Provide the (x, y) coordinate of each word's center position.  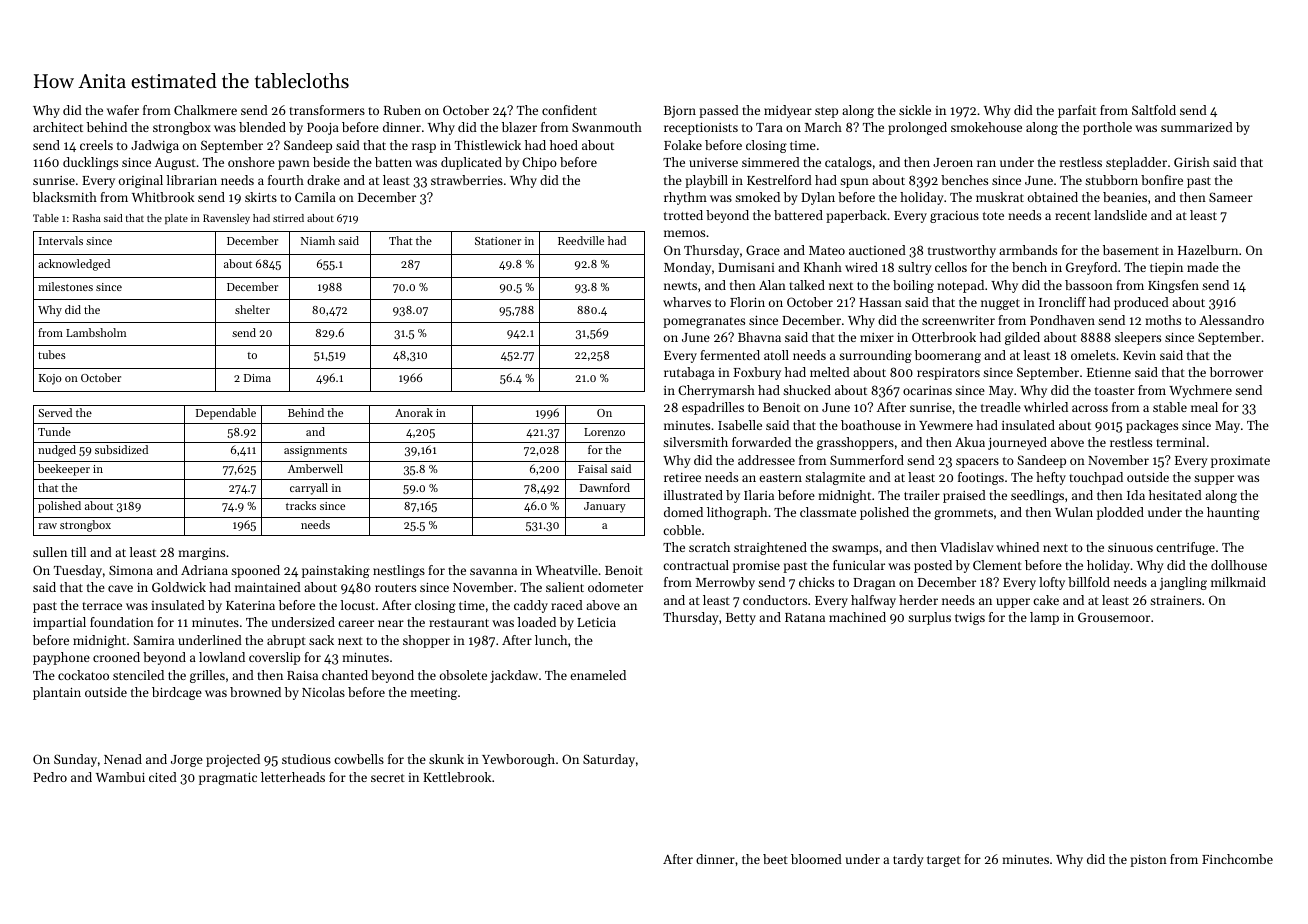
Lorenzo (604, 432)
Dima (257, 378)
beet (775, 859)
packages (1152, 426)
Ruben (402, 110)
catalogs (848, 163)
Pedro (50, 777)
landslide (1120, 215)
